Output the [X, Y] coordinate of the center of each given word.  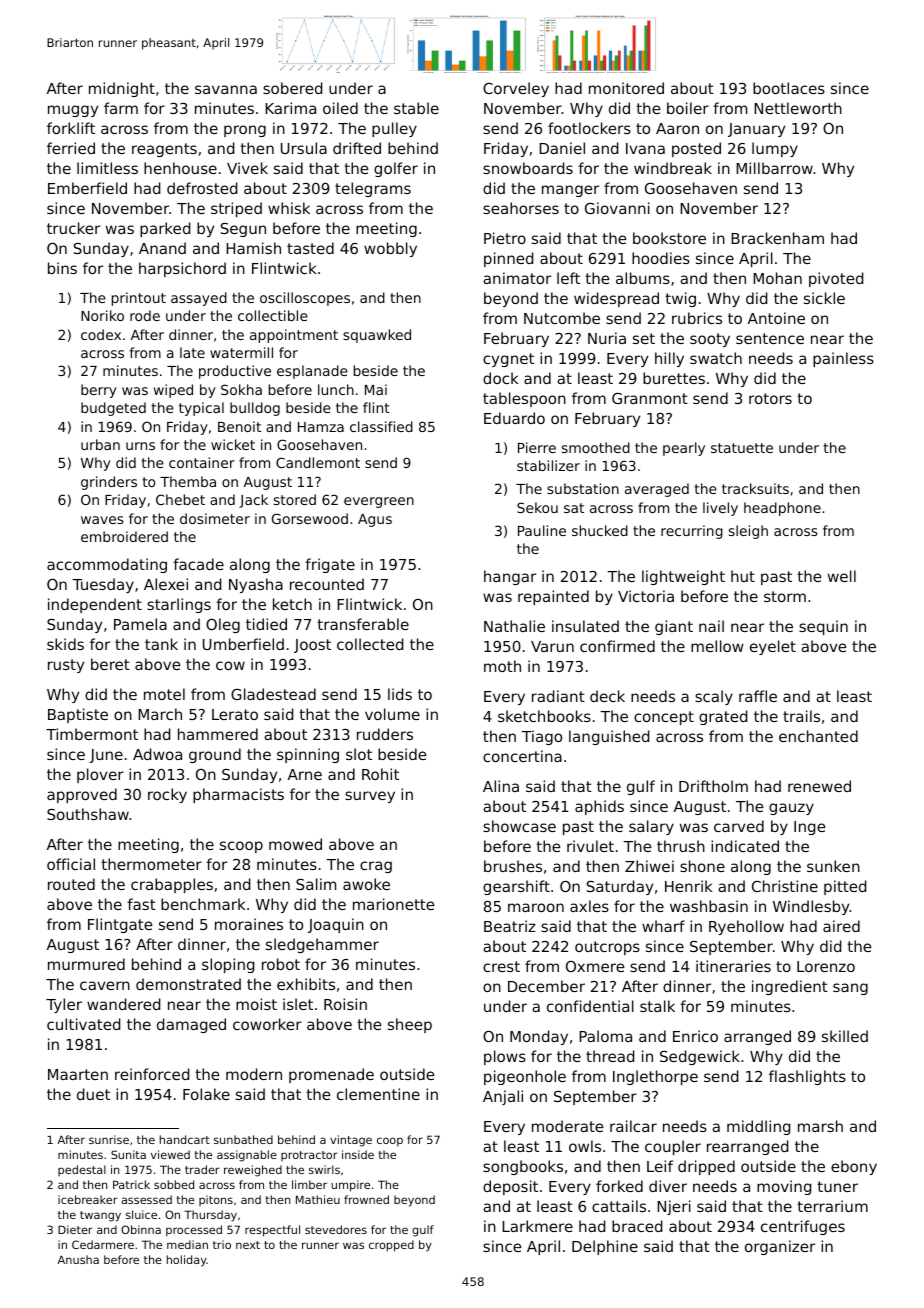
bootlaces [789, 88]
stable [416, 108]
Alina [501, 786]
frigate [330, 565]
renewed [819, 786]
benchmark [203, 904]
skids [65, 644]
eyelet [773, 647]
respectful [272, 1231]
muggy [73, 111]
